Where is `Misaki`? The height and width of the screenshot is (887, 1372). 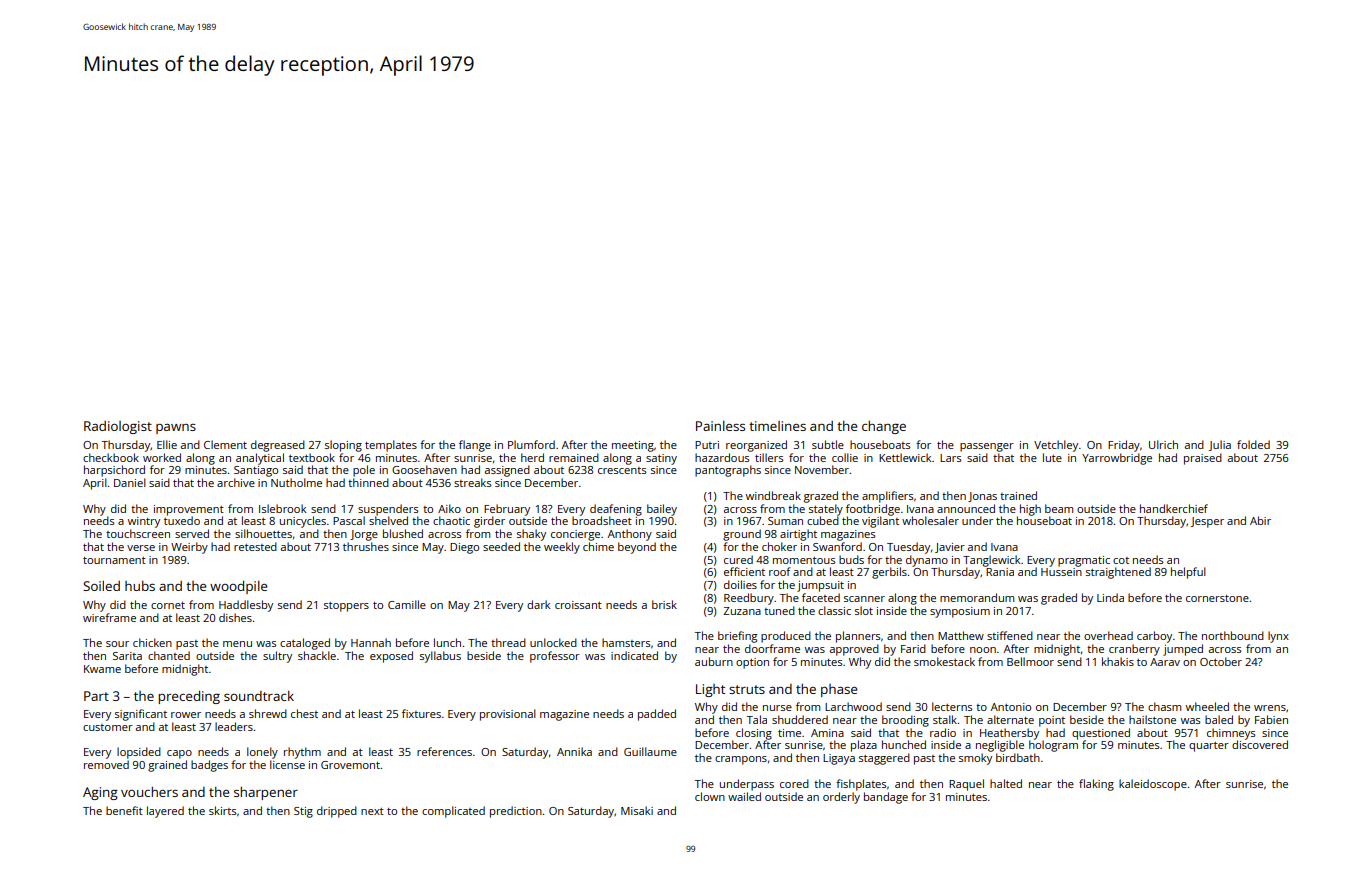 Misaki is located at coordinates (637, 810).
